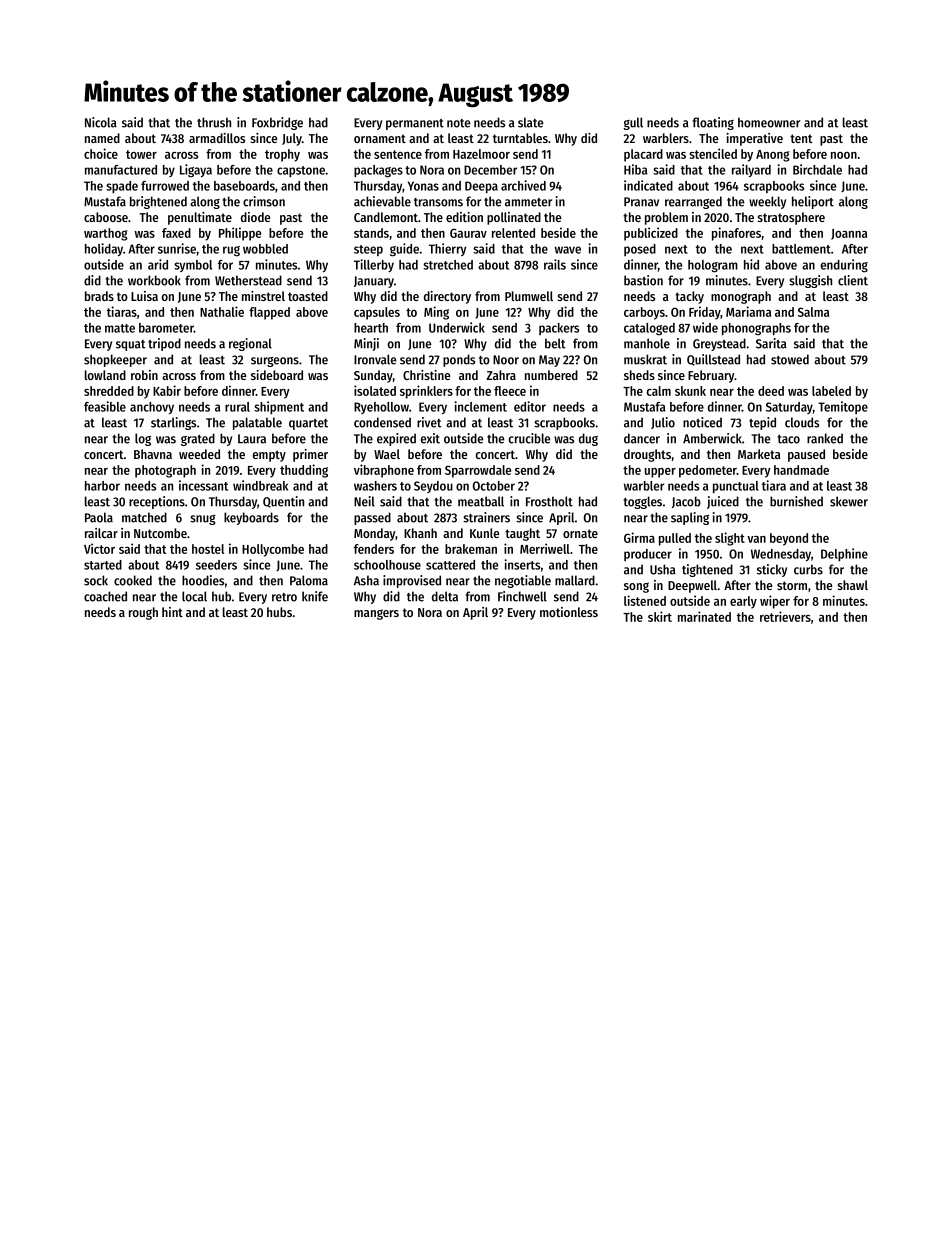 Image resolution: width=952 pixels, height=1233 pixels. I want to click on Thierry, so click(447, 249).
